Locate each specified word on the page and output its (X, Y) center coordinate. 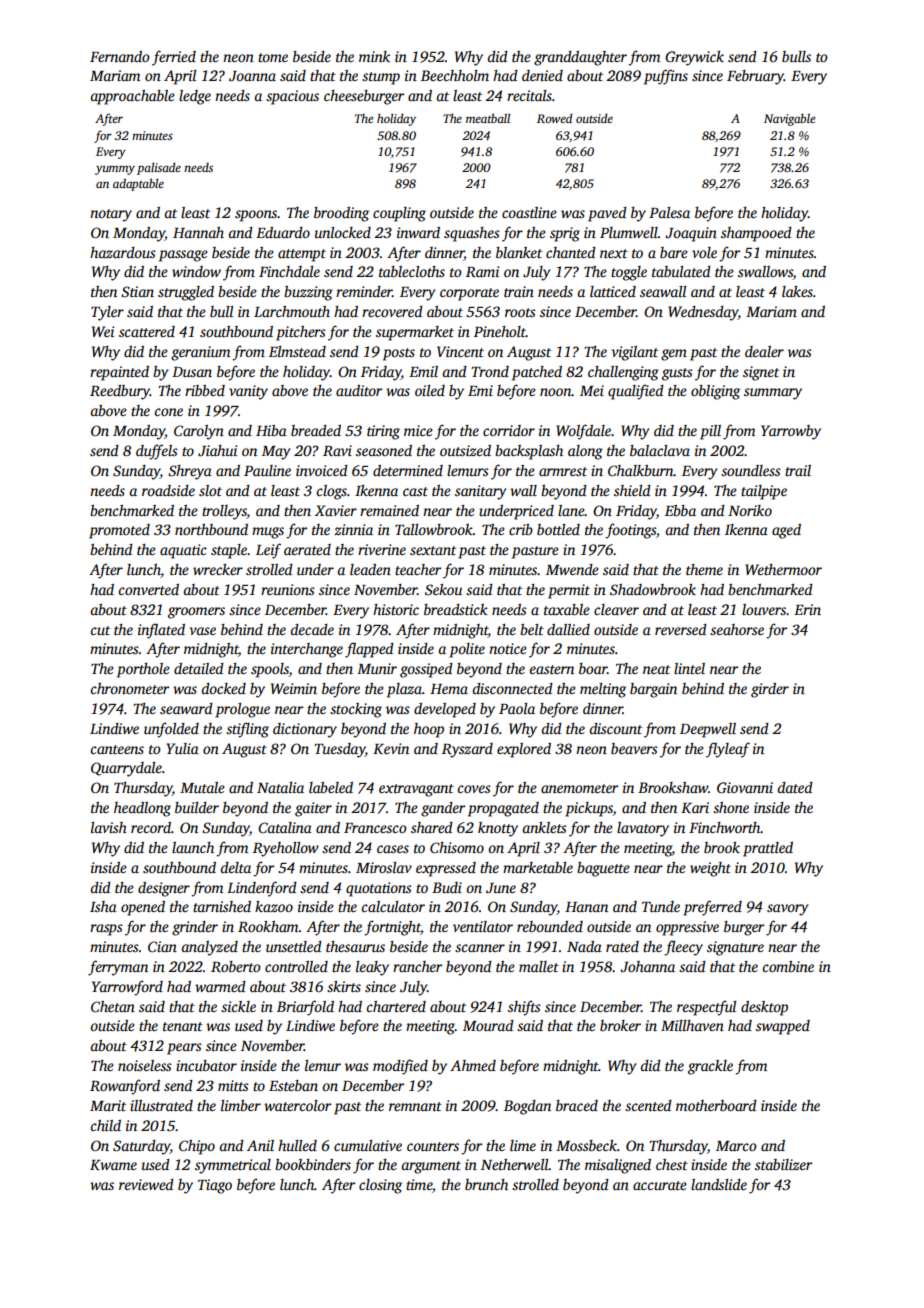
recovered (392, 311)
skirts (344, 986)
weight (710, 869)
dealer (764, 351)
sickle (238, 1006)
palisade (159, 168)
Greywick (694, 58)
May (276, 453)
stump (381, 78)
